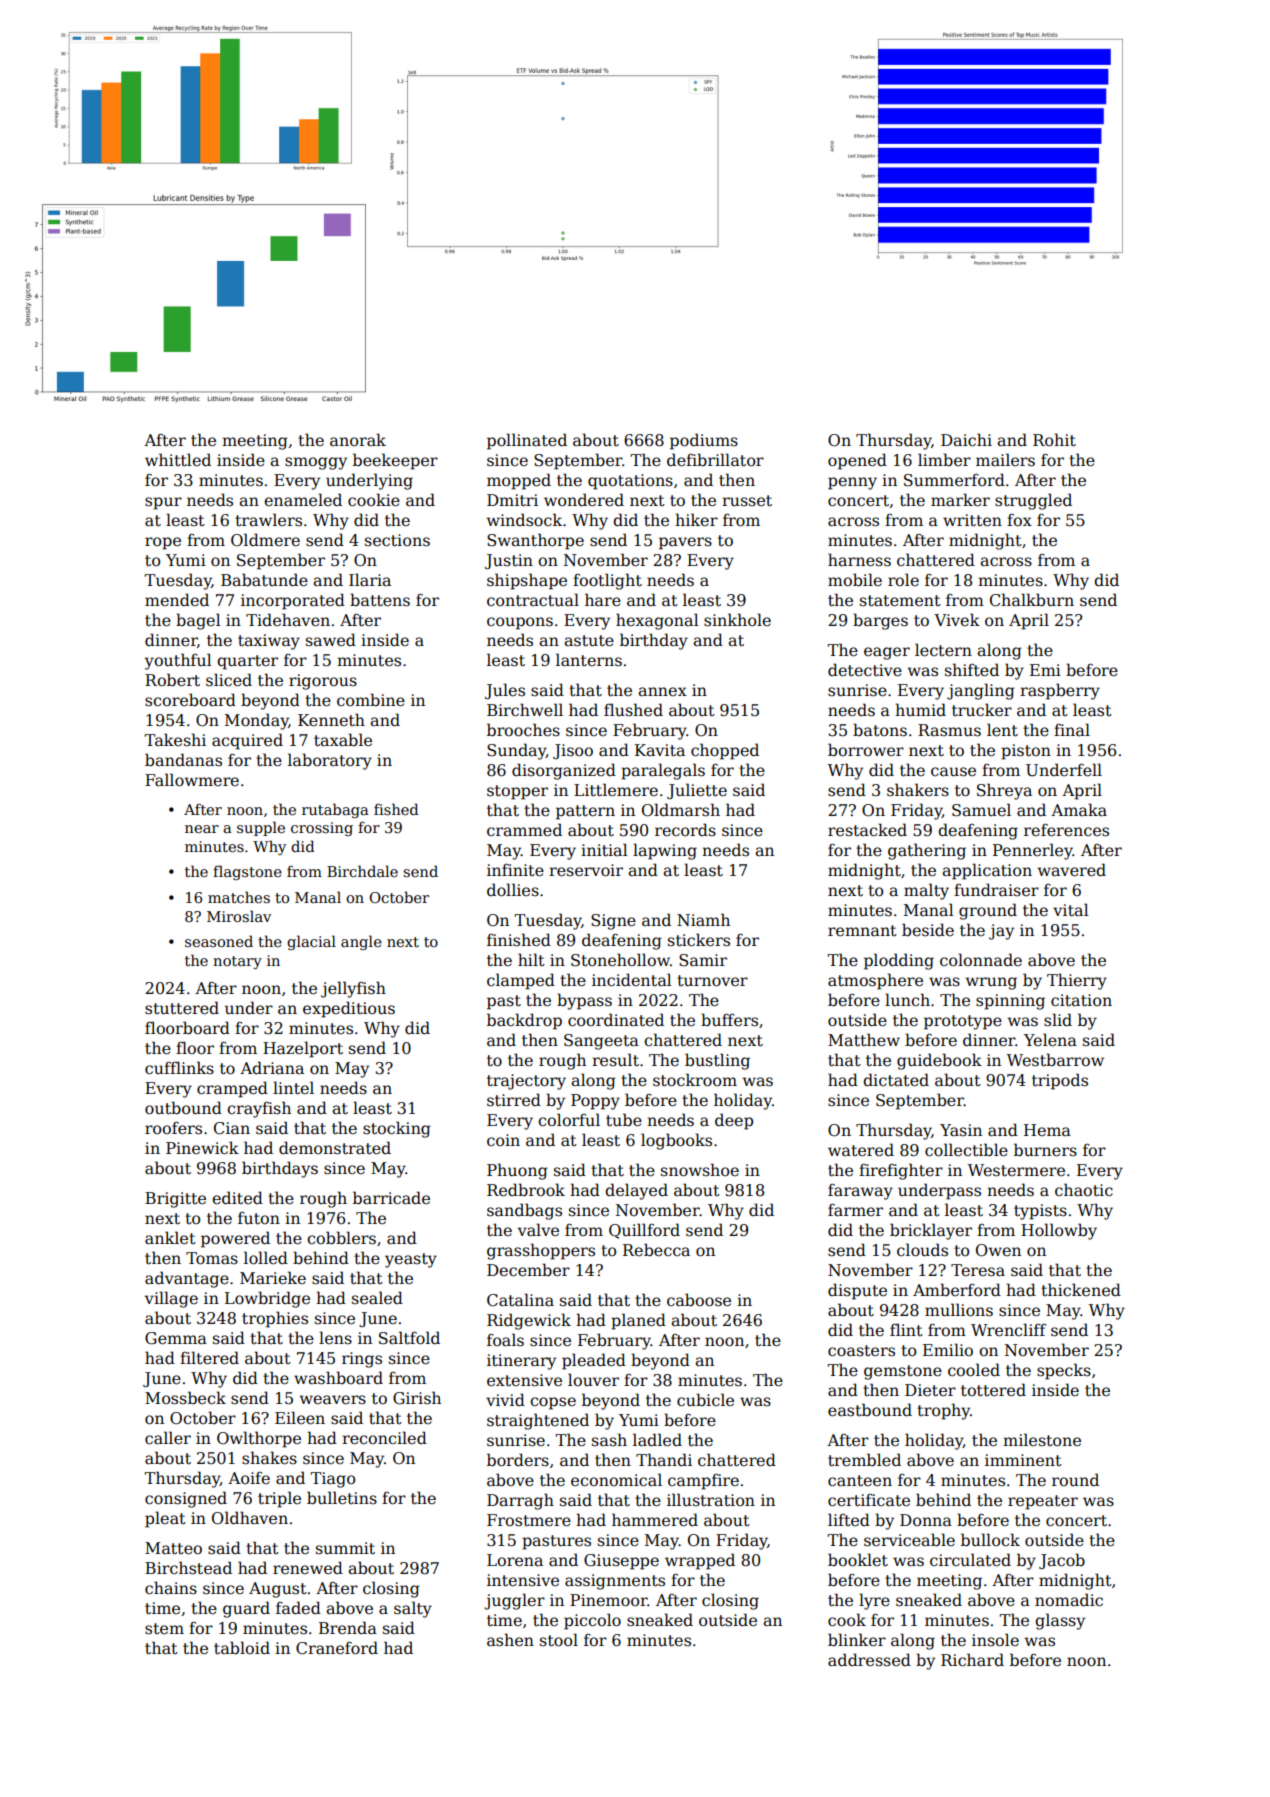  What do you see at coordinates (1060, 1081) in the screenshot?
I see `tripods` at bounding box center [1060, 1081].
